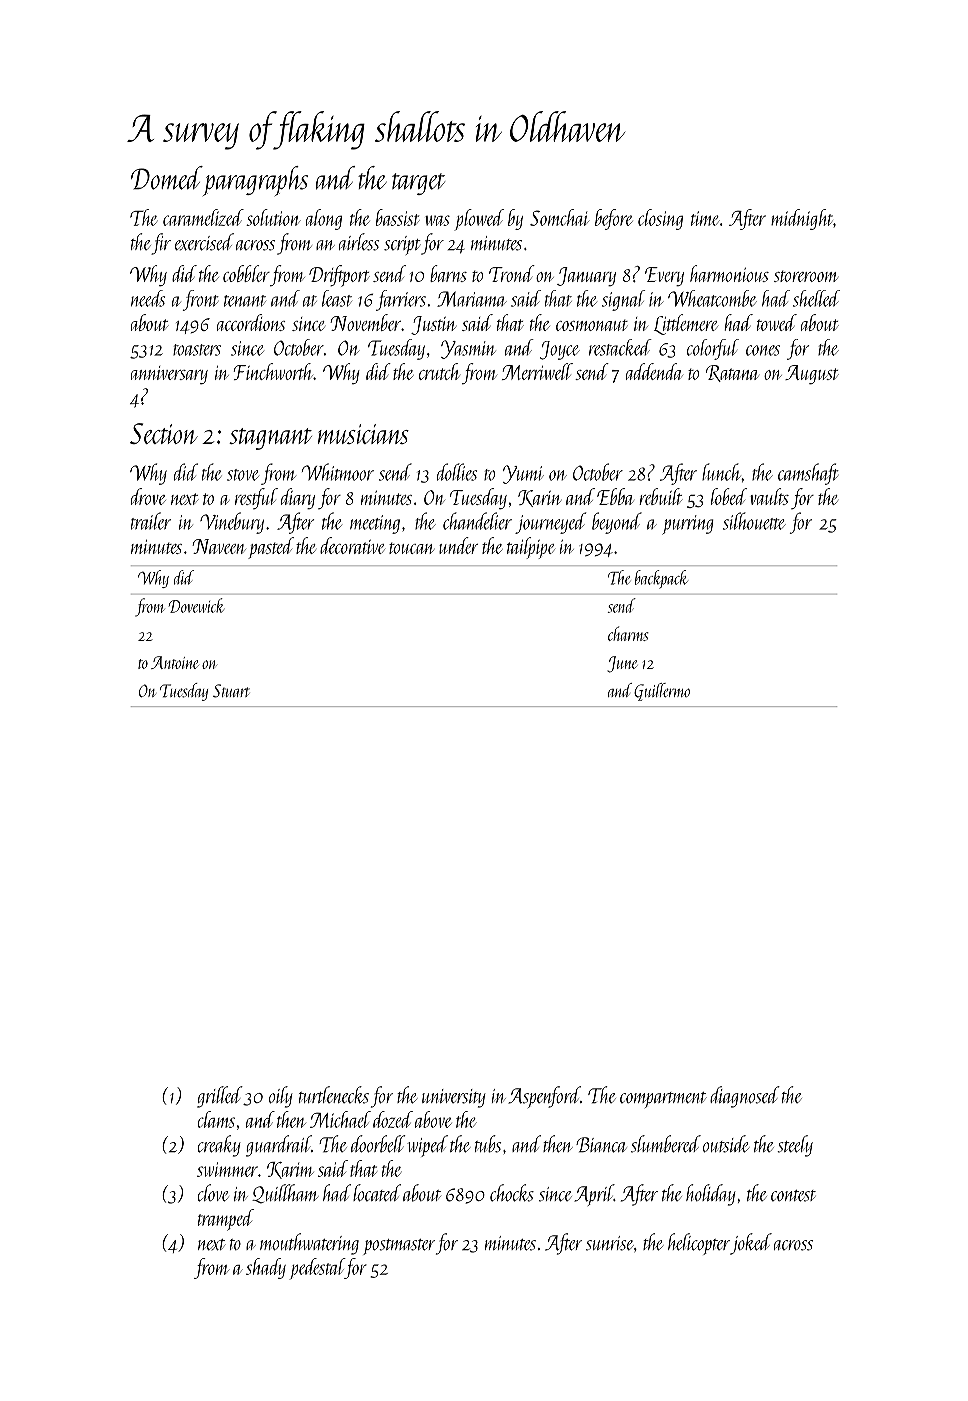  What do you see at coordinates (309, 1244) in the page?
I see `mouthwatering` at bounding box center [309, 1244].
